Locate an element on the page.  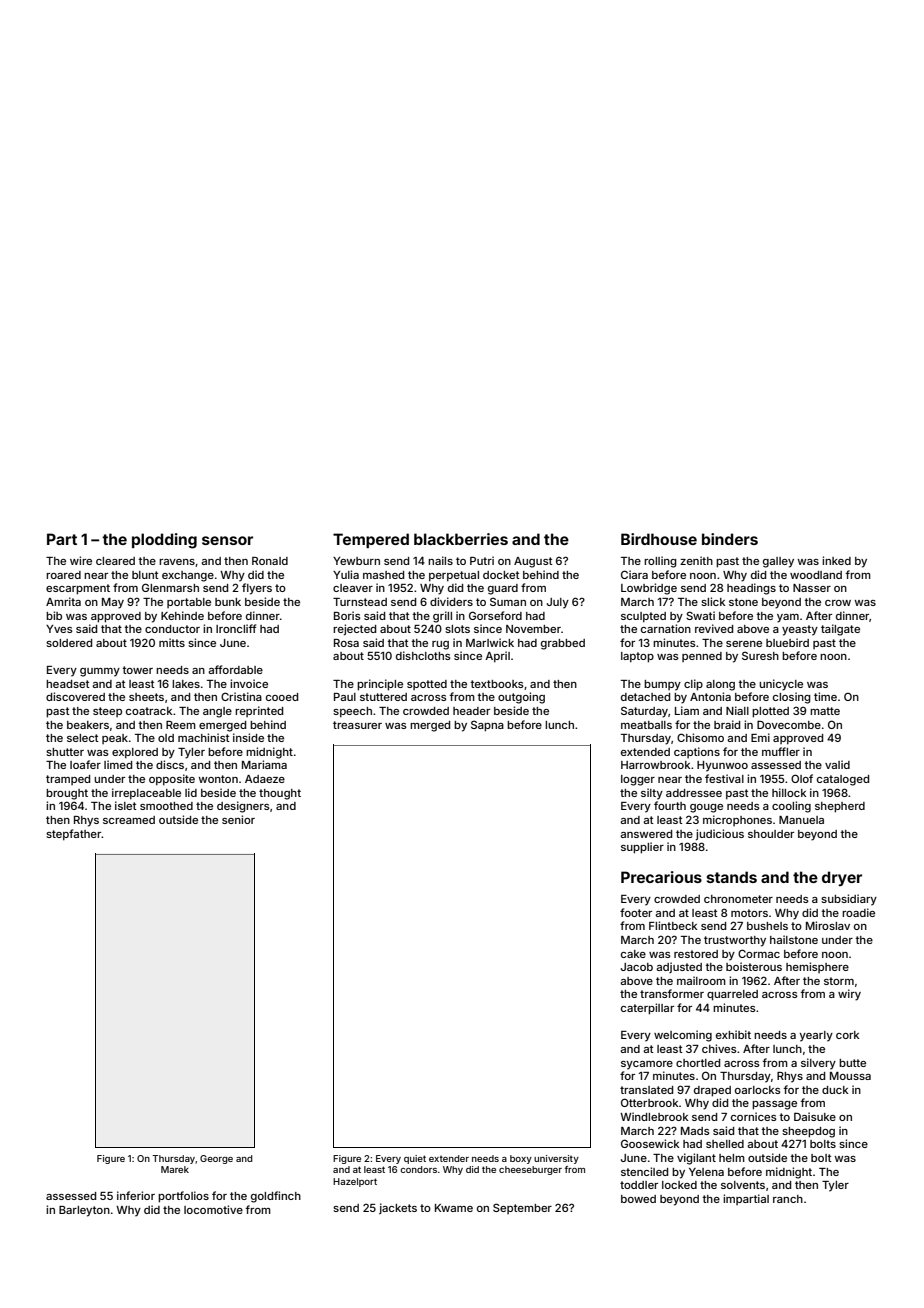
senior is located at coordinates (238, 819).
